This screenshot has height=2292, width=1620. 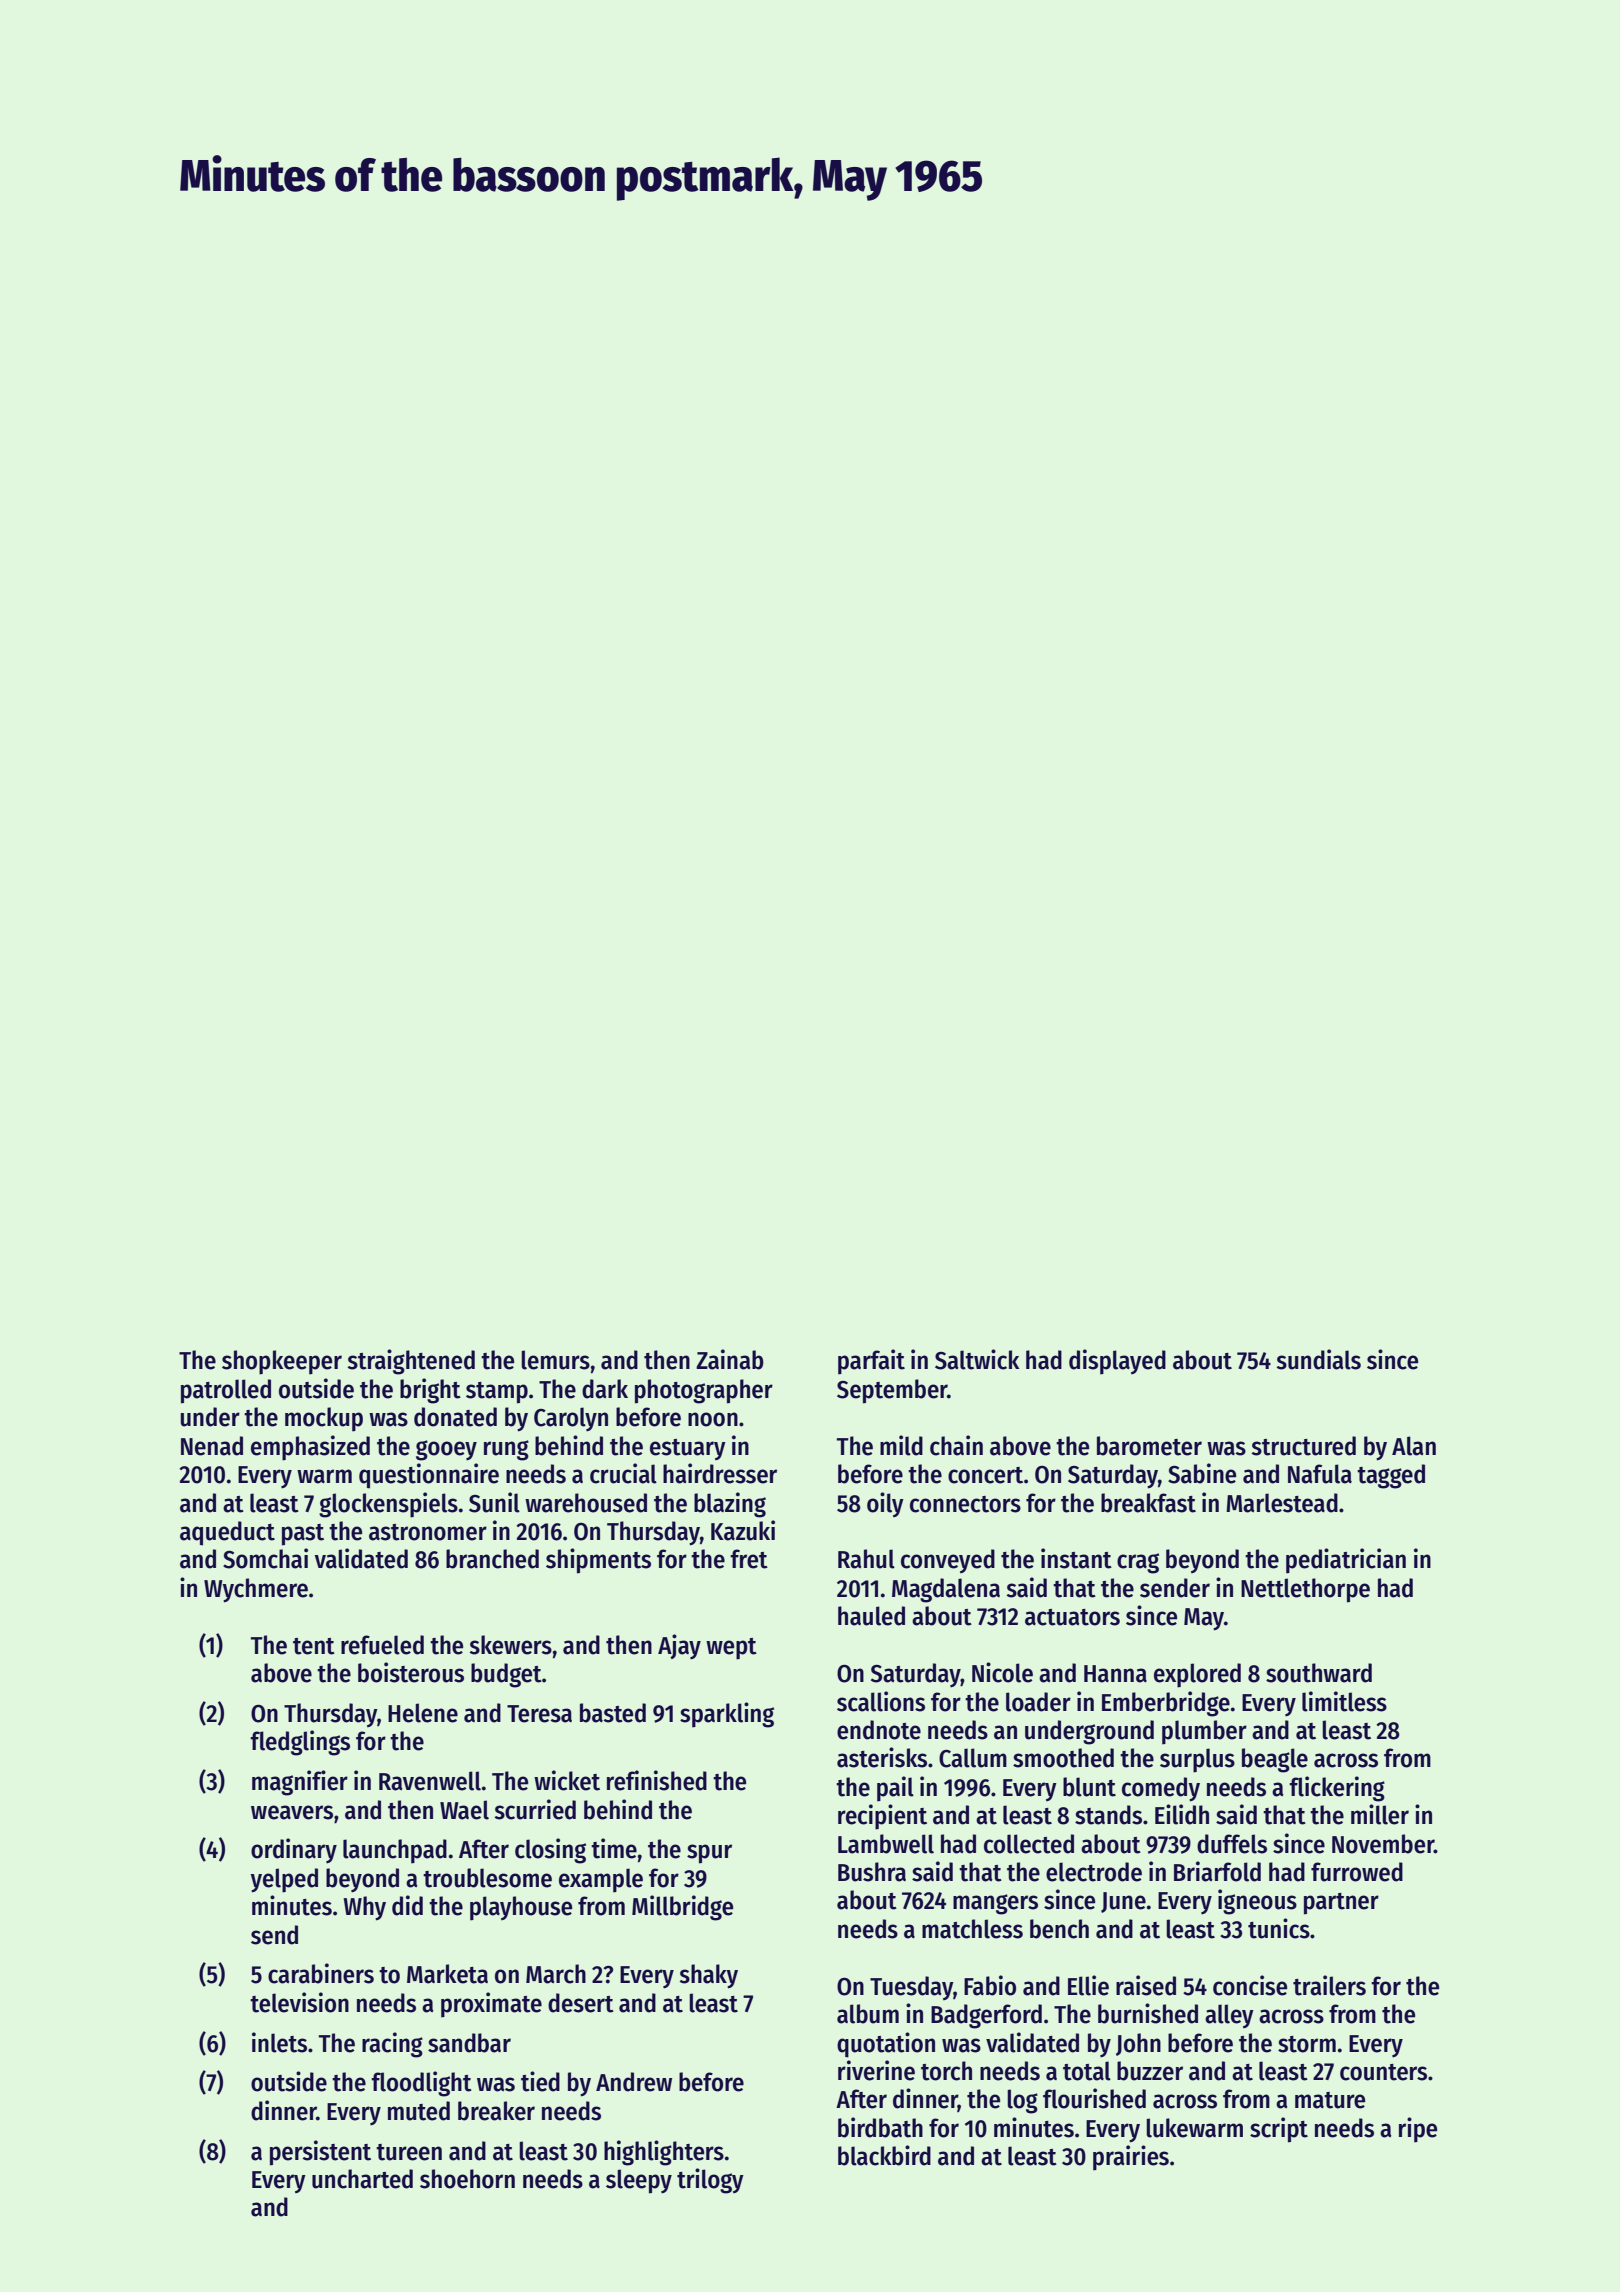 I want to click on shoehorn, so click(x=467, y=2179).
